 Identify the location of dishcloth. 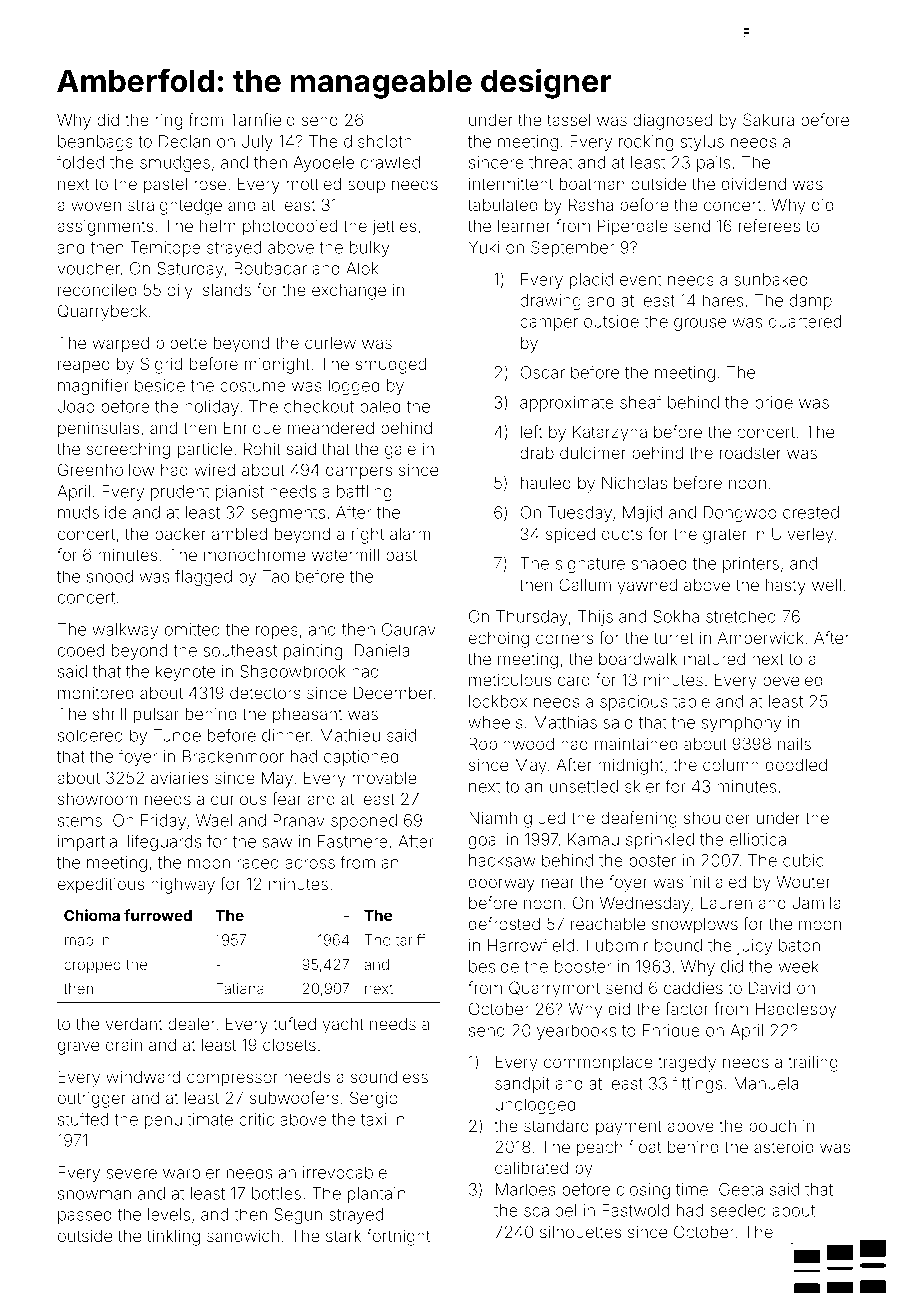
(378, 141).
